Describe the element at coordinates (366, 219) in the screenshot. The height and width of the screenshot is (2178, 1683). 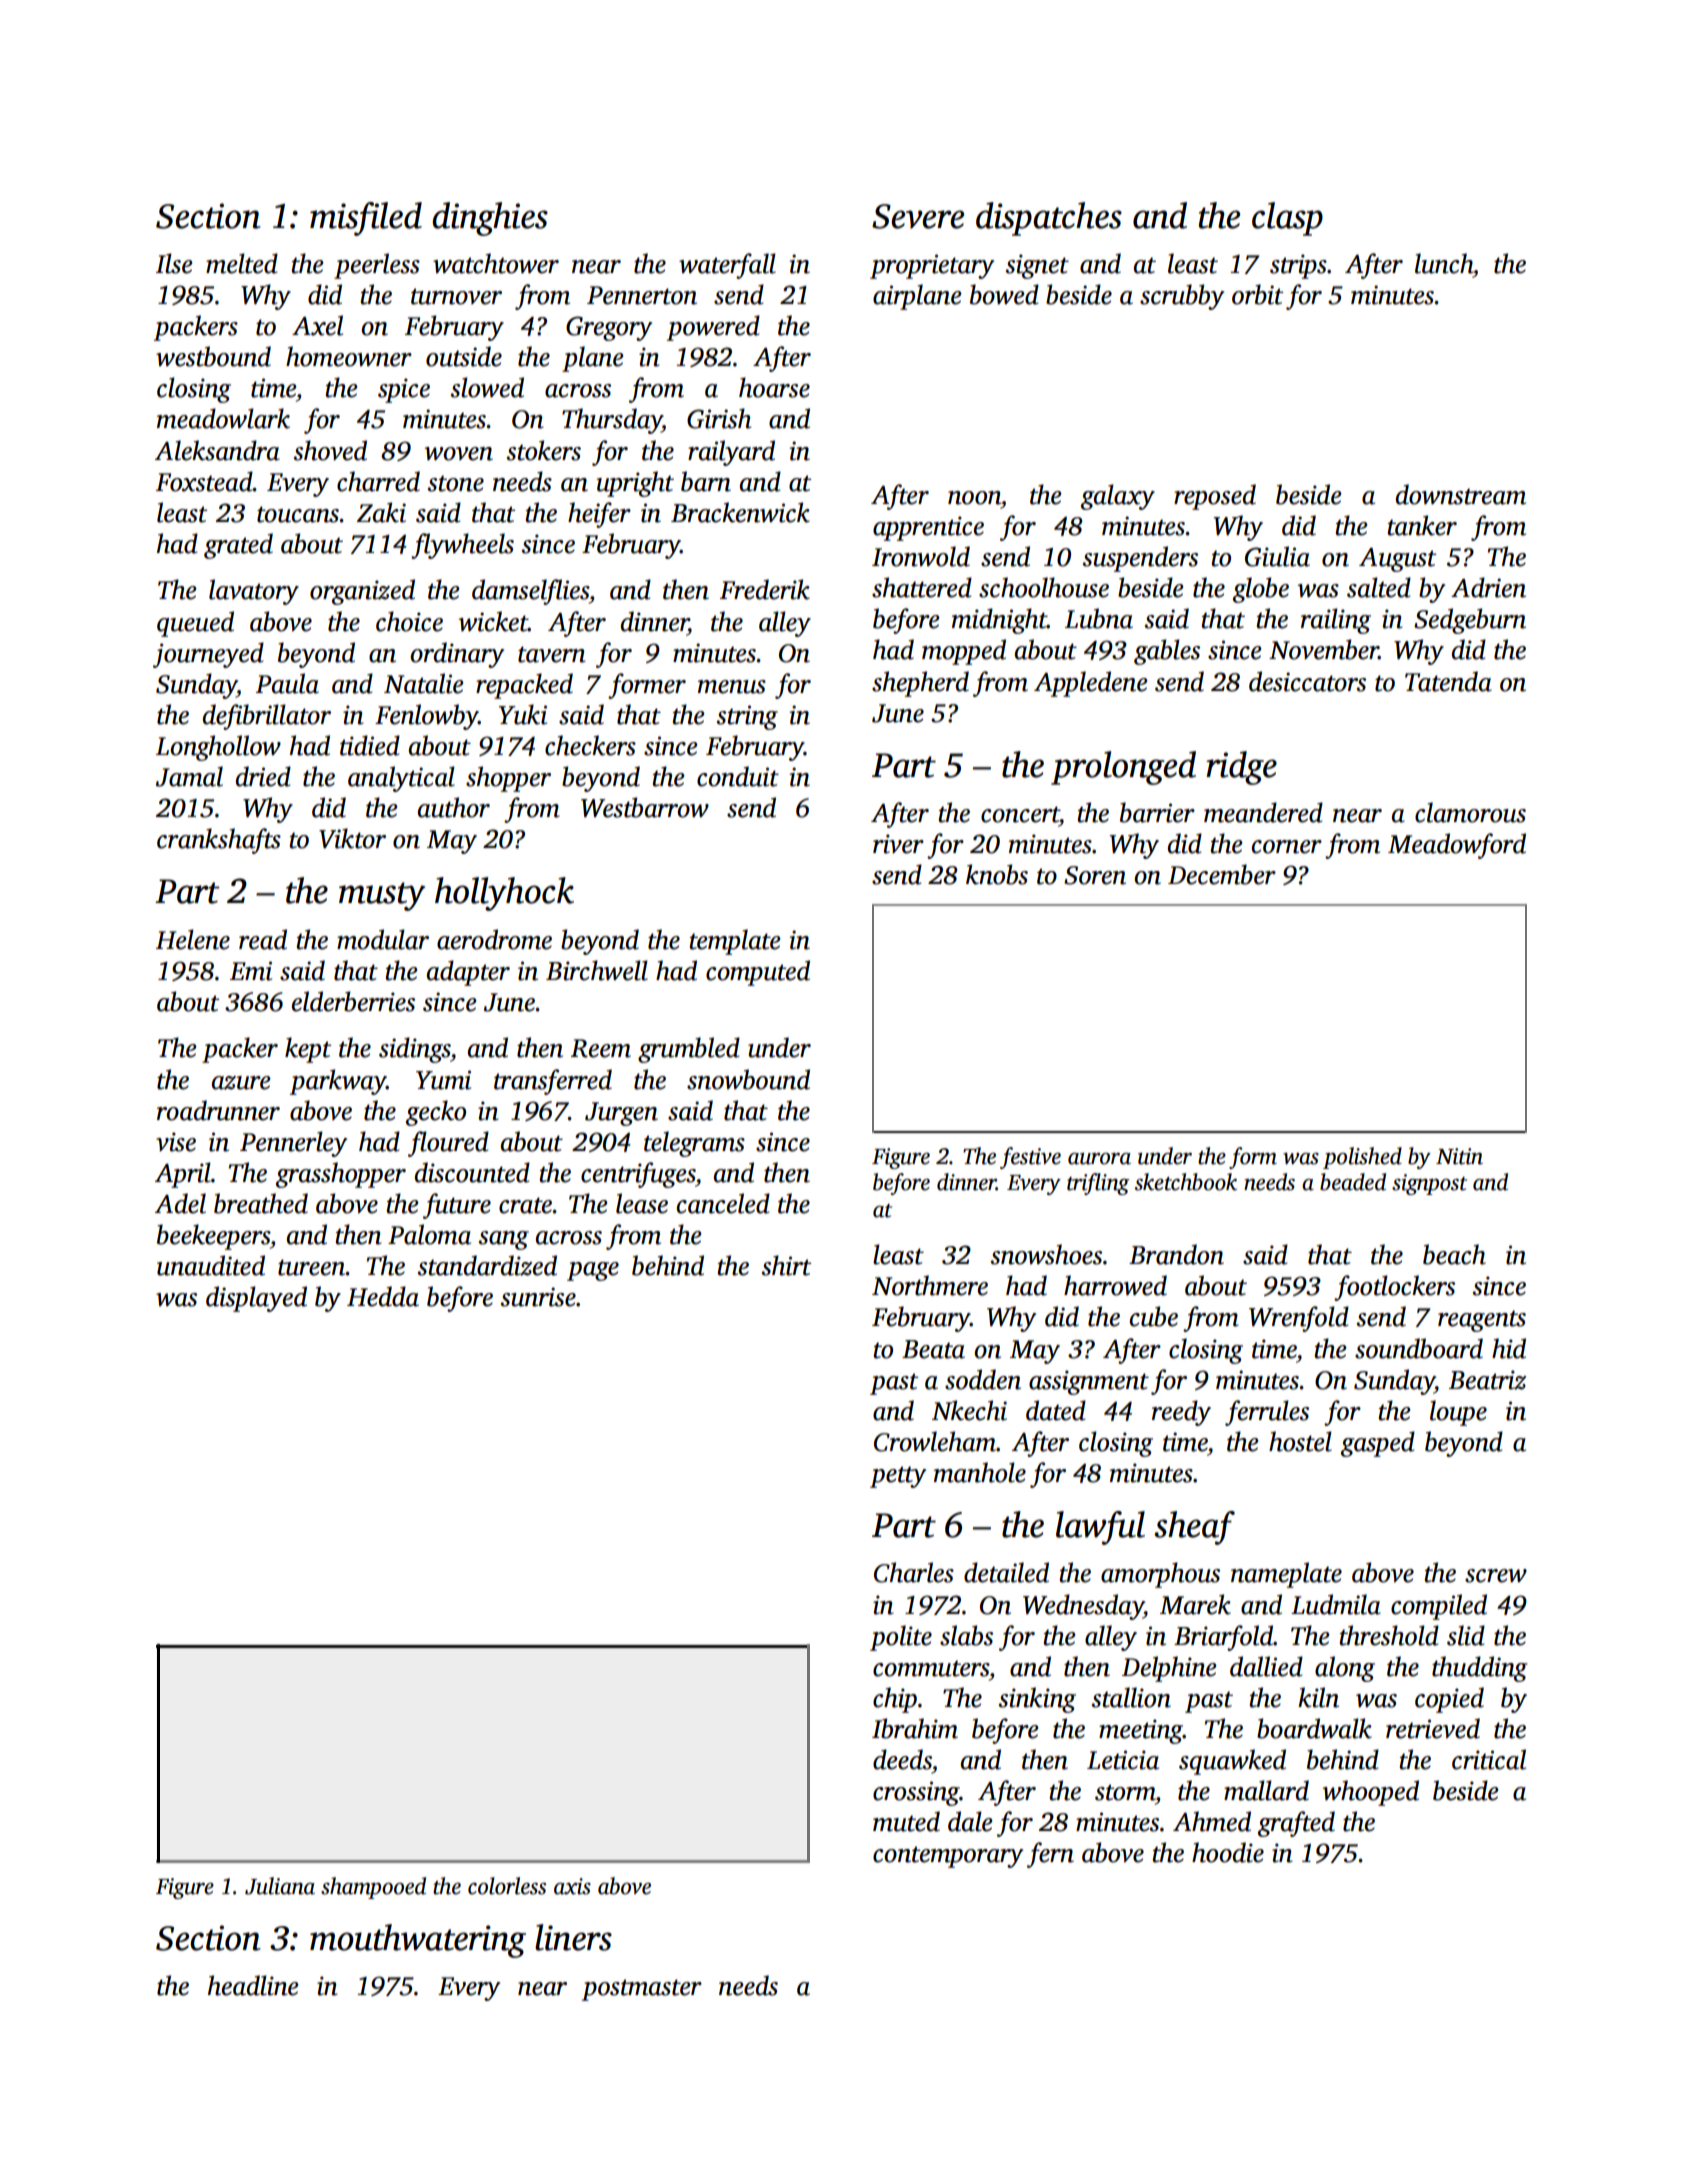
I see `misfiled` at that location.
